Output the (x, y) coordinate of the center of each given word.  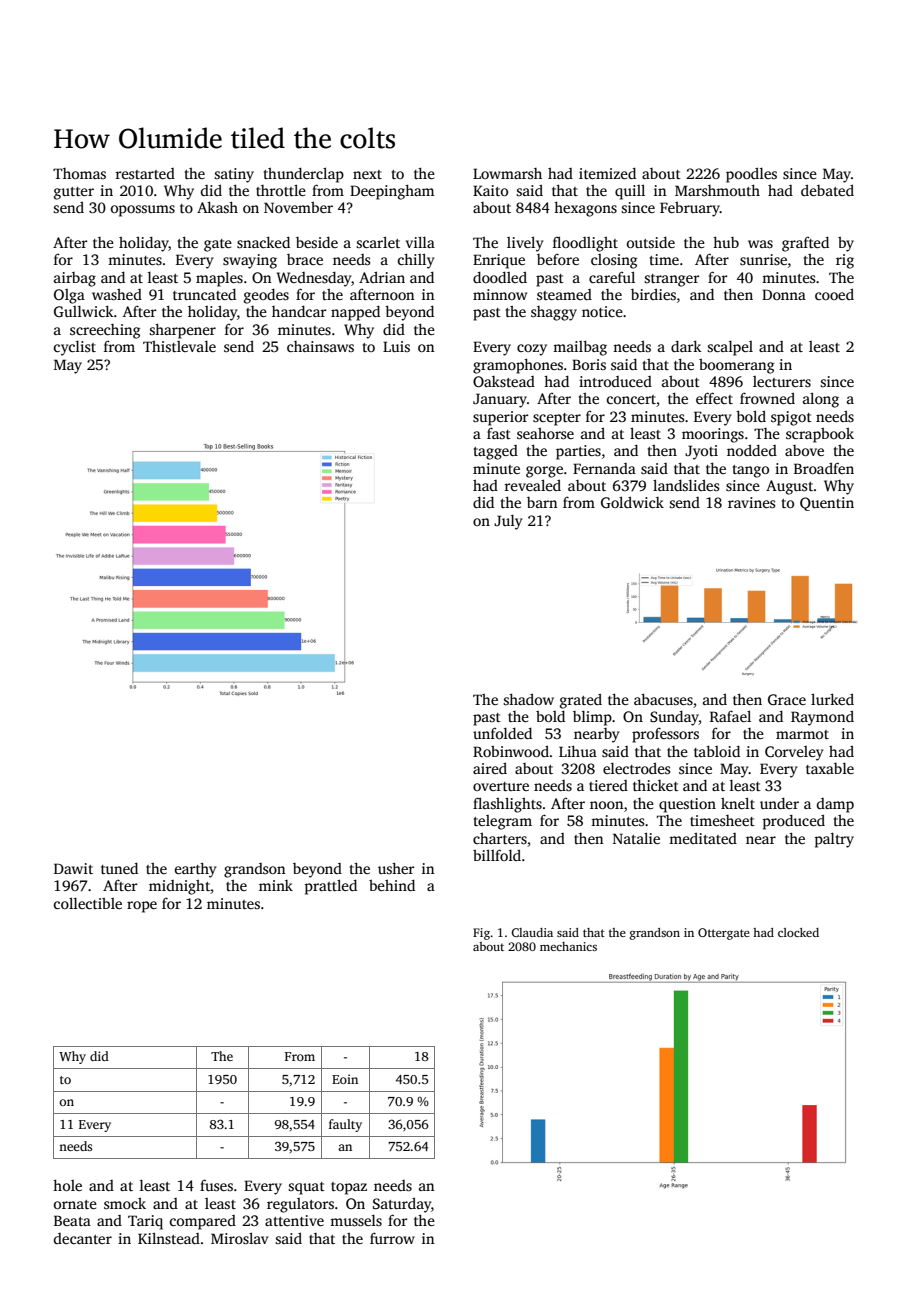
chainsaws (320, 346)
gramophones (518, 366)
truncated (204, 294)
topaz (349, 1188)
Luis (396, 346)
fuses (216, 1185)
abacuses (663, 699)
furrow (392, 1238)
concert (631, 399)
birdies (653, 294)
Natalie (636, 838)
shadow (528, 699)
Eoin (345, 1079)
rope (142, 907)
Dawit (73, 868)
